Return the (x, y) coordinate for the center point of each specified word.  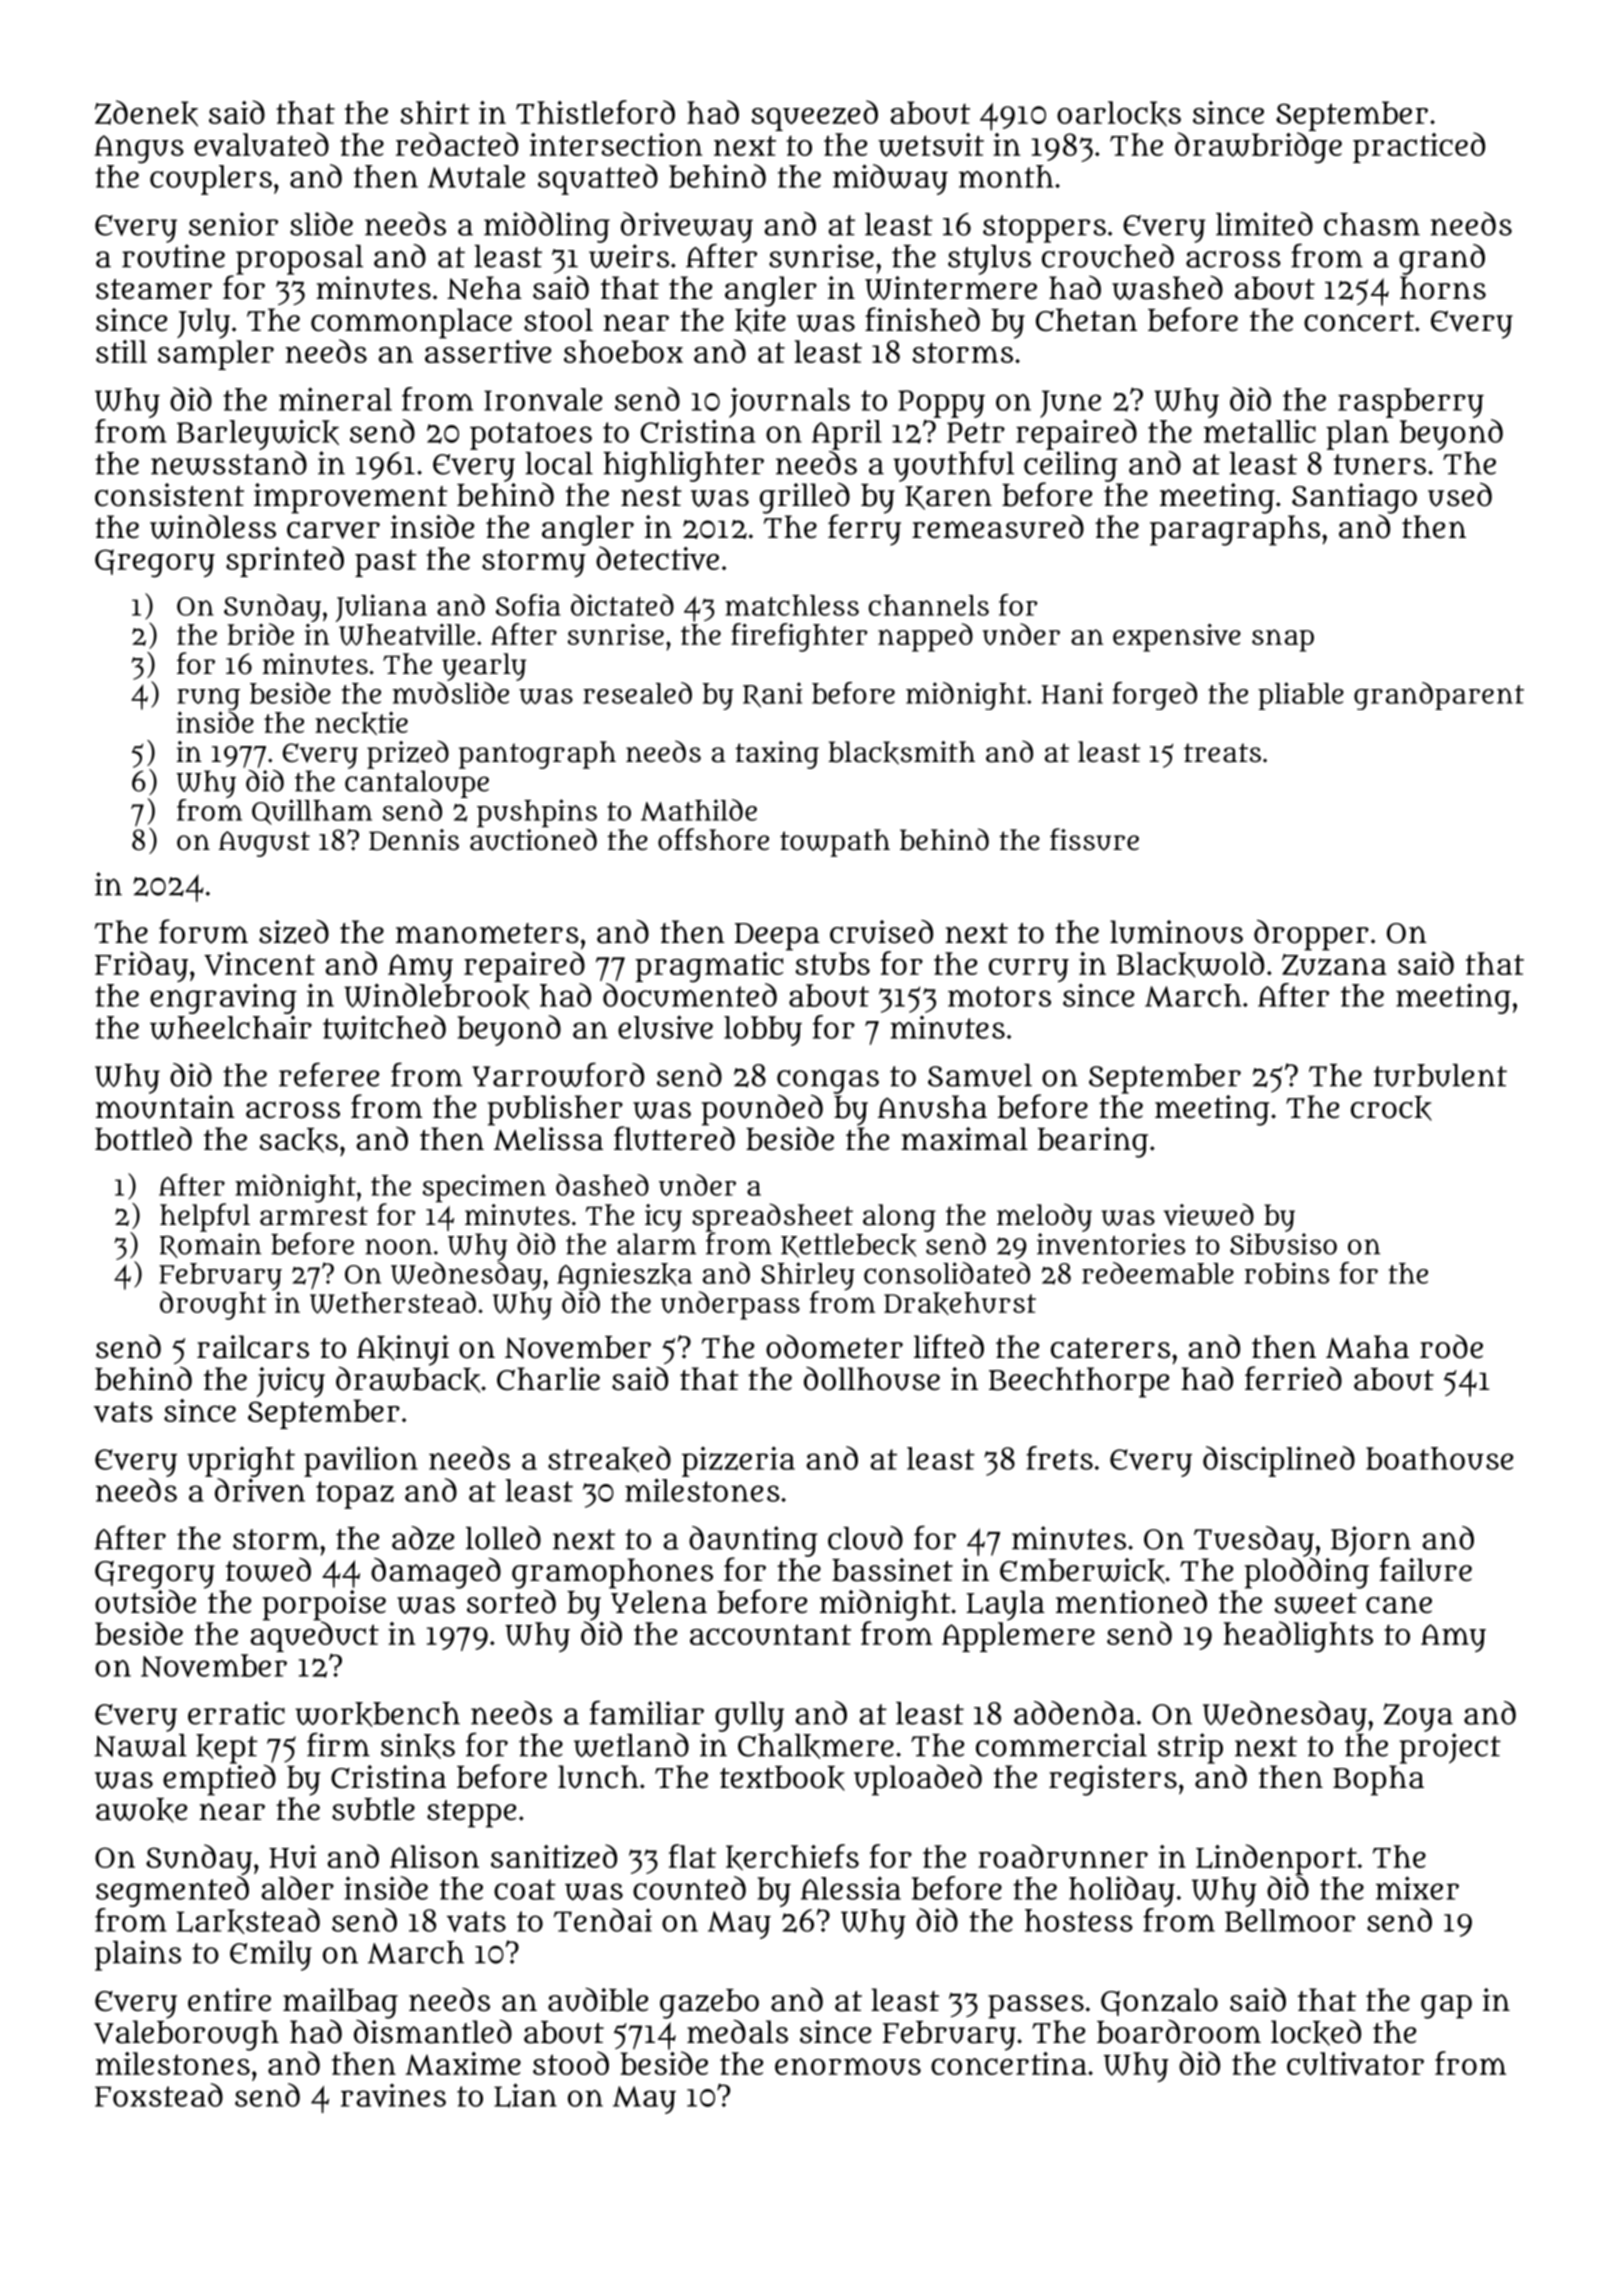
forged (1155, 696)
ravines (393, 2095)
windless (213, 527)
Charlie (548, 1379)
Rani (773, 695)
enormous (848, 2067)
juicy (291, 1382)
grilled (805, 498)
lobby (763, 1031)
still (121, 351)
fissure (1094, 839)
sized (294, 932)
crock (1391, 1108)
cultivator (1355, 2064)
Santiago (1354, 498)
